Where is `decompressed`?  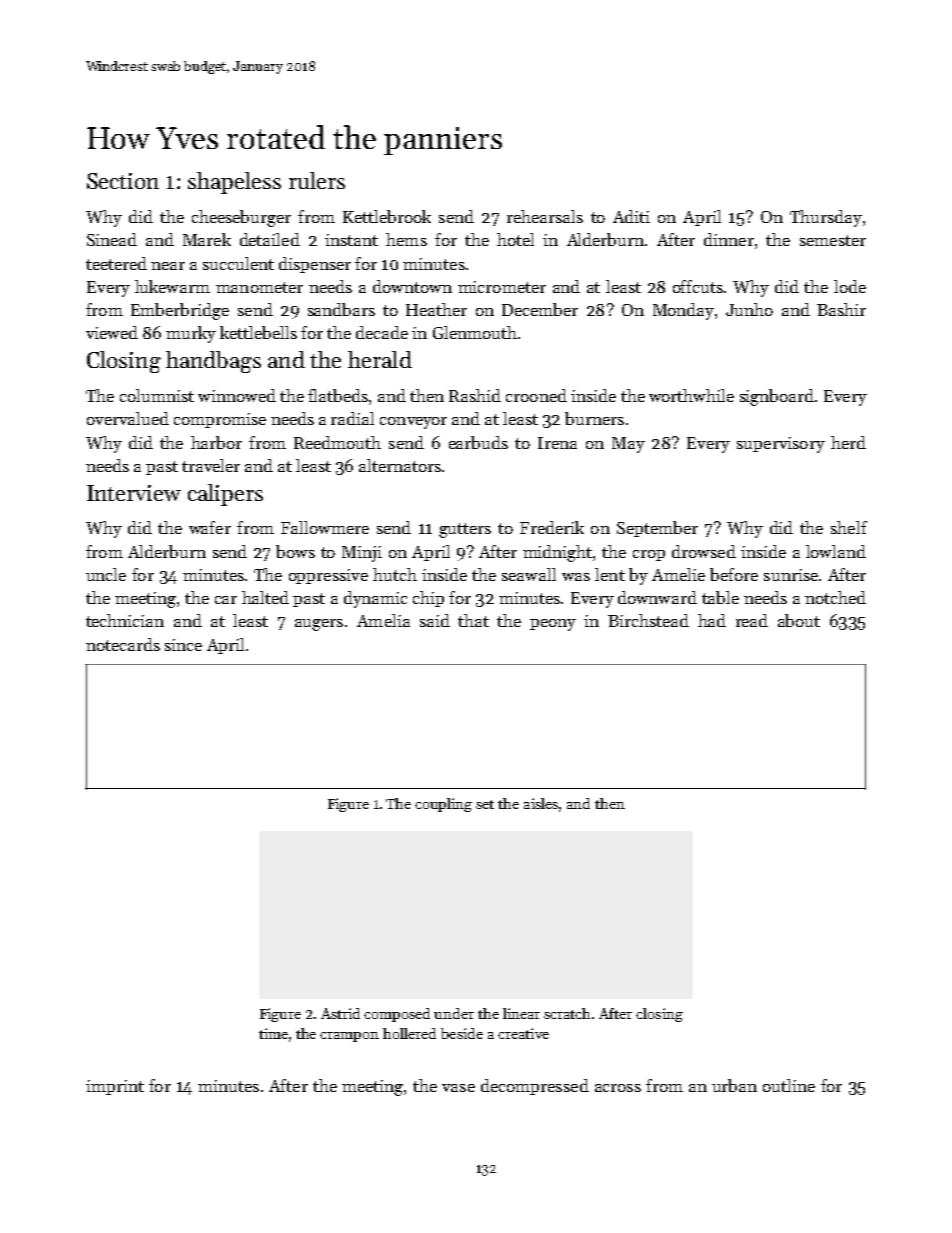
decompressed is located at coordinates (535, 1087).
